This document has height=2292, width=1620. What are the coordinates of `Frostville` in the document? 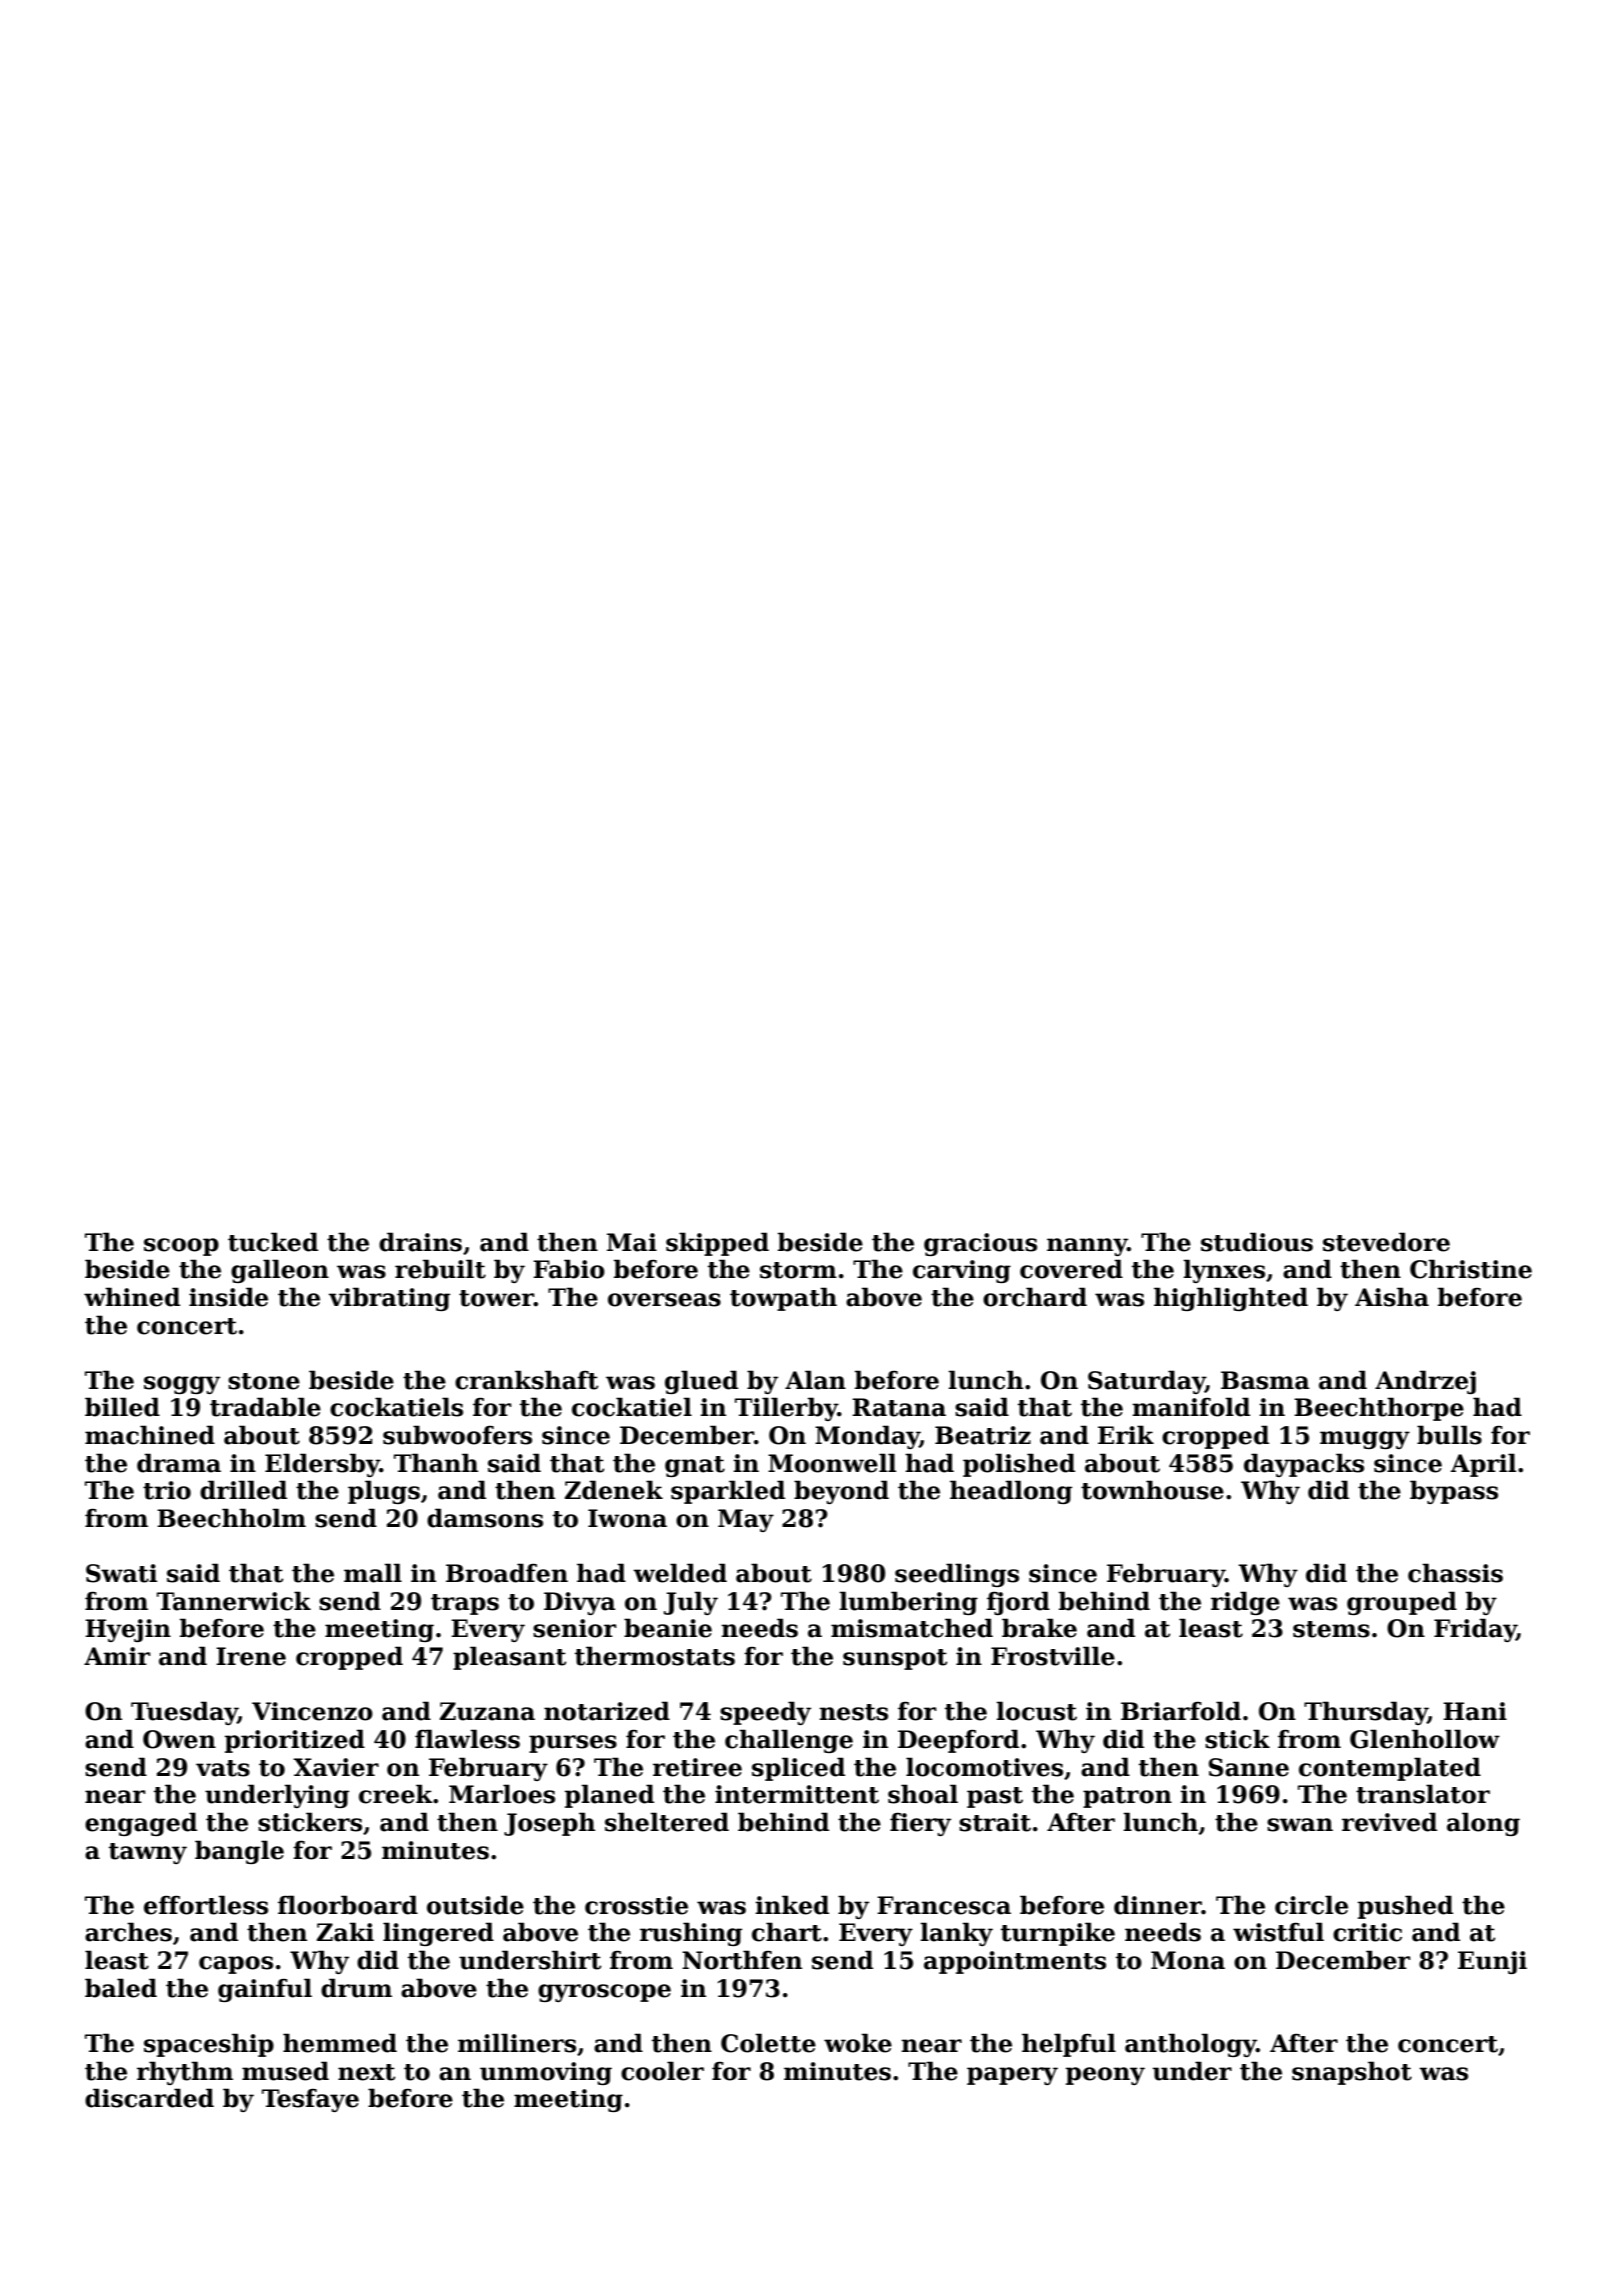 It's located at (1053, 1656).
